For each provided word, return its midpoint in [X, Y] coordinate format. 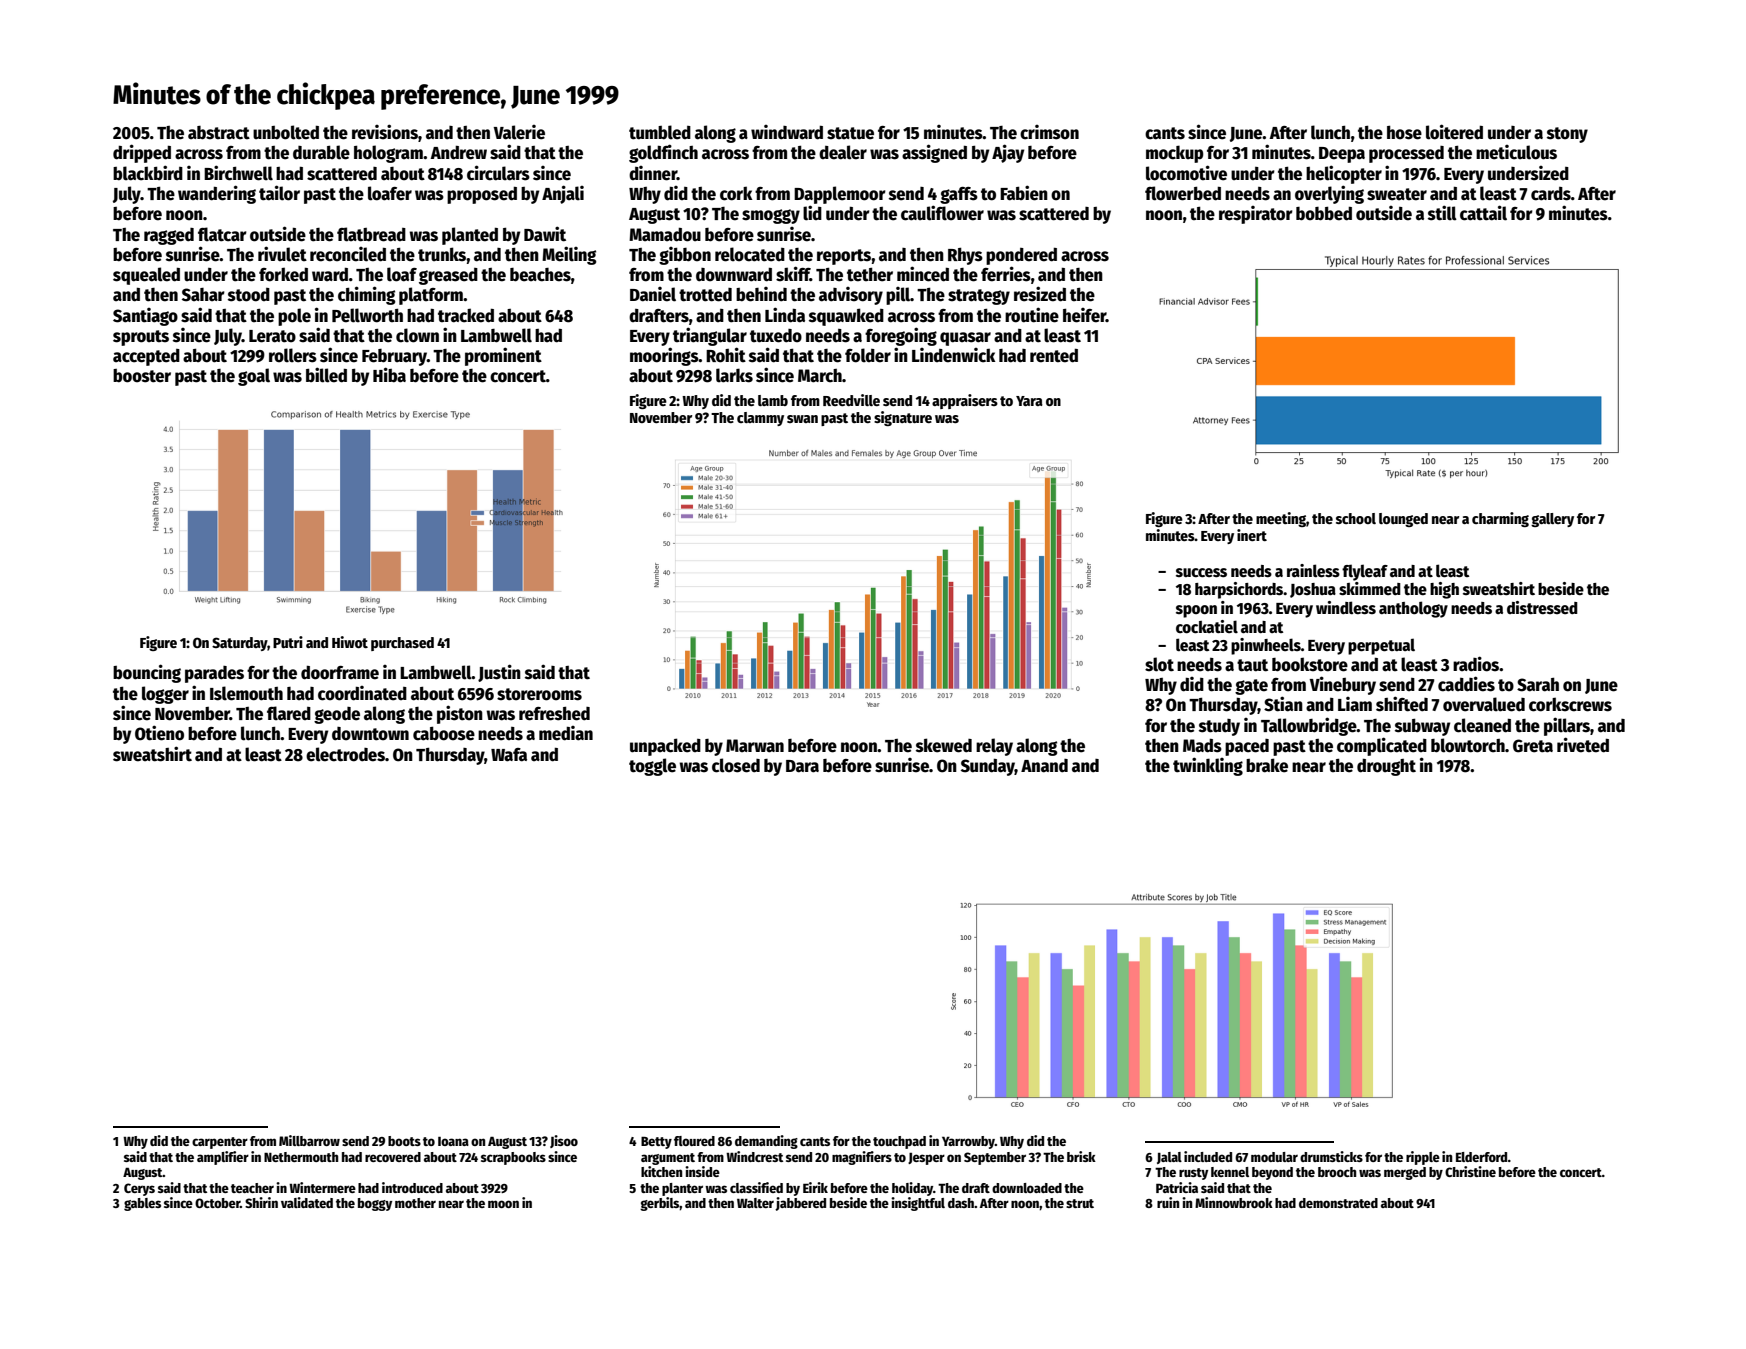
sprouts [141, 338]
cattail [1483, 213]
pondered [1021, 256]
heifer [1084, 315]
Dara [802, 766]
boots [404, 1141]
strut [1080, 1203]
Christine [1470, 1171]
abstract [219, 133]
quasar [965, 339]
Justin [499, 673]
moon [503, 1204]
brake [1267, 765]
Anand [1044, 766]
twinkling [1208, 766]
